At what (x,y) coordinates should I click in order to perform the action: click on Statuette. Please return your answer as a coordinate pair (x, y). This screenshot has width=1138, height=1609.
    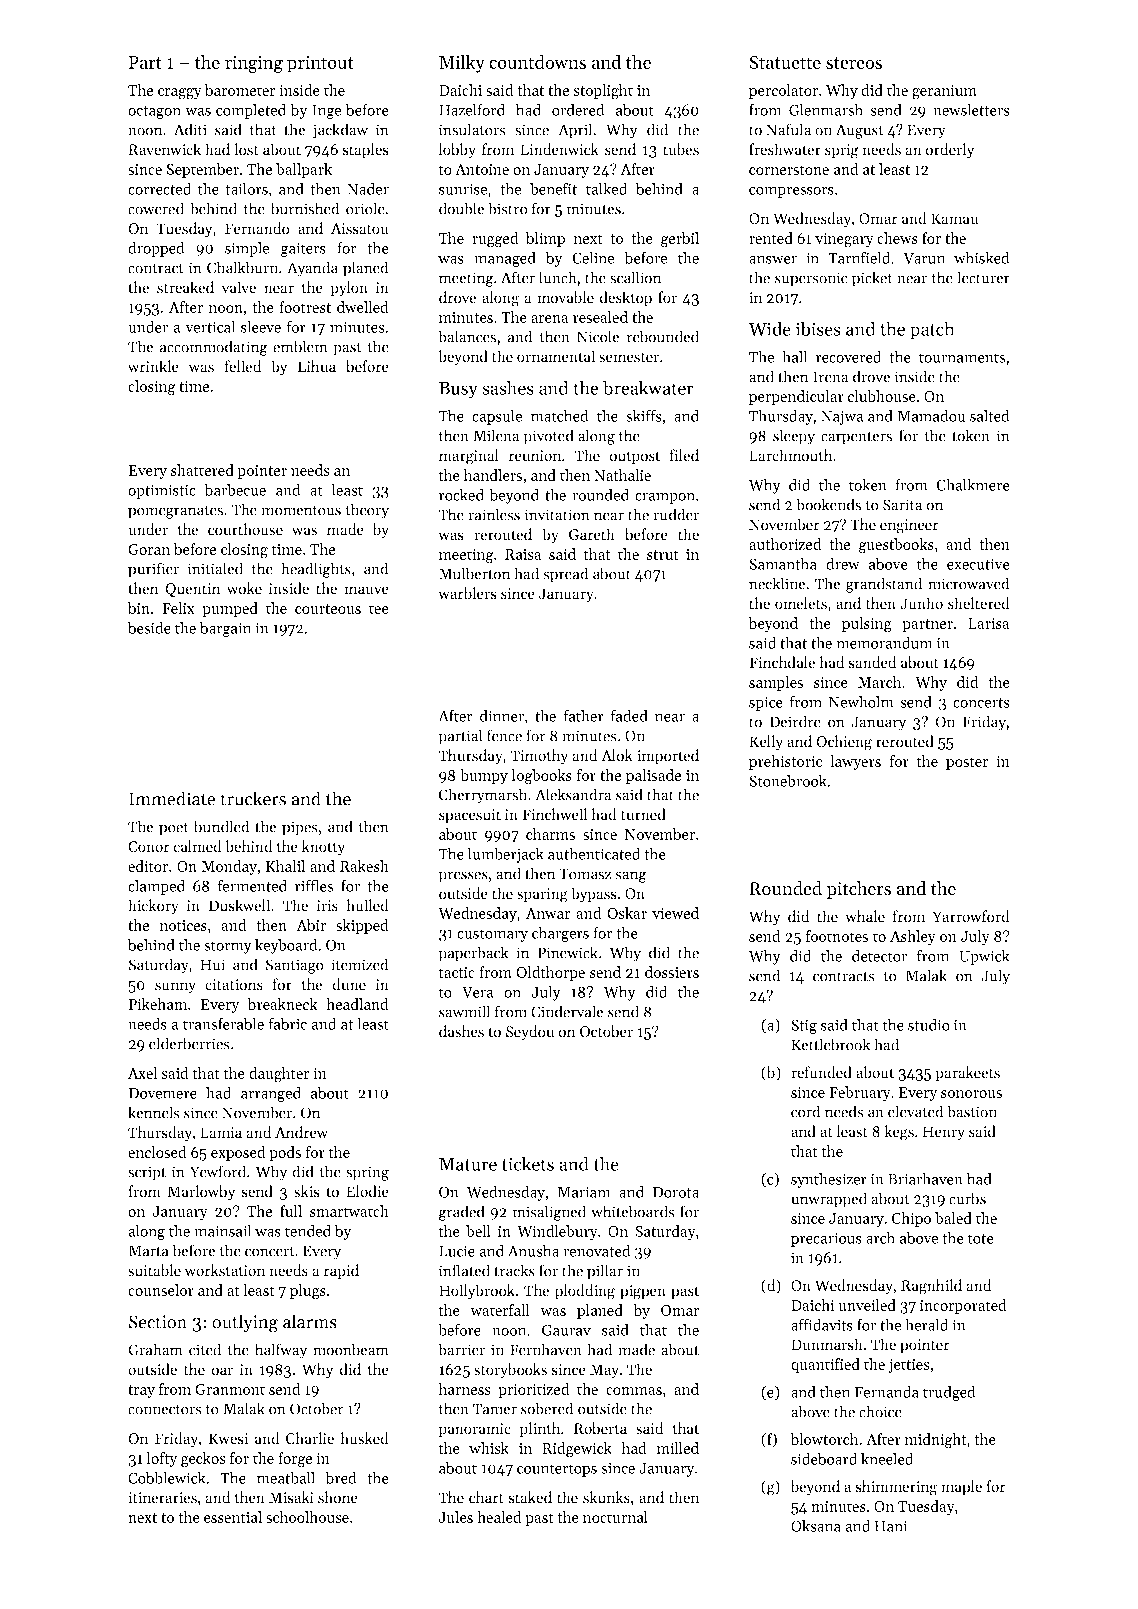
    Looking at the image, I should click on (785, 62).
